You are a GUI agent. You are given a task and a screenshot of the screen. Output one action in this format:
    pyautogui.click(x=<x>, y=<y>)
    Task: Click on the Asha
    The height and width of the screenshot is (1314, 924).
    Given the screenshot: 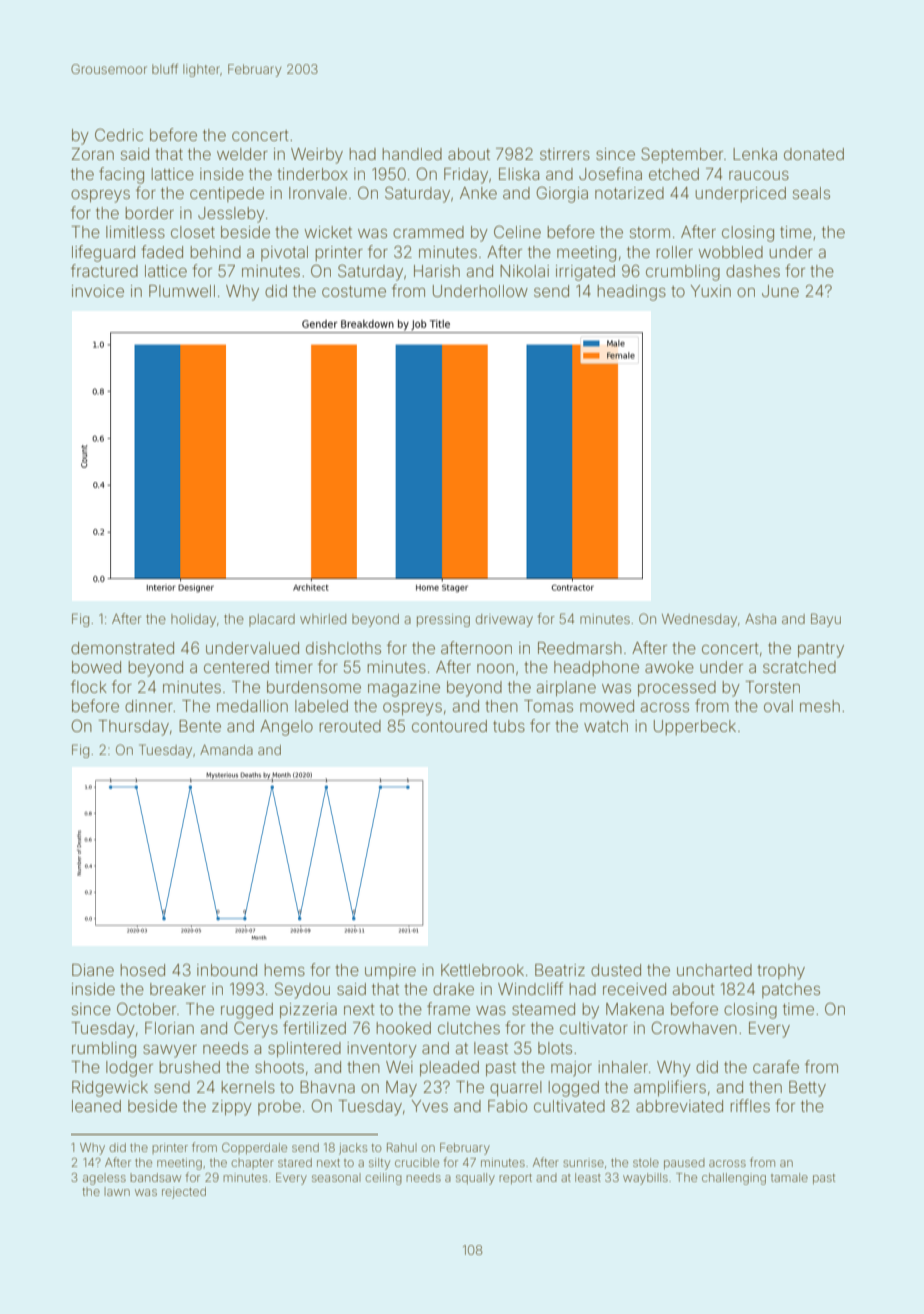 What is the action you would take?
    pyautogui.click(x=760, y=619)
